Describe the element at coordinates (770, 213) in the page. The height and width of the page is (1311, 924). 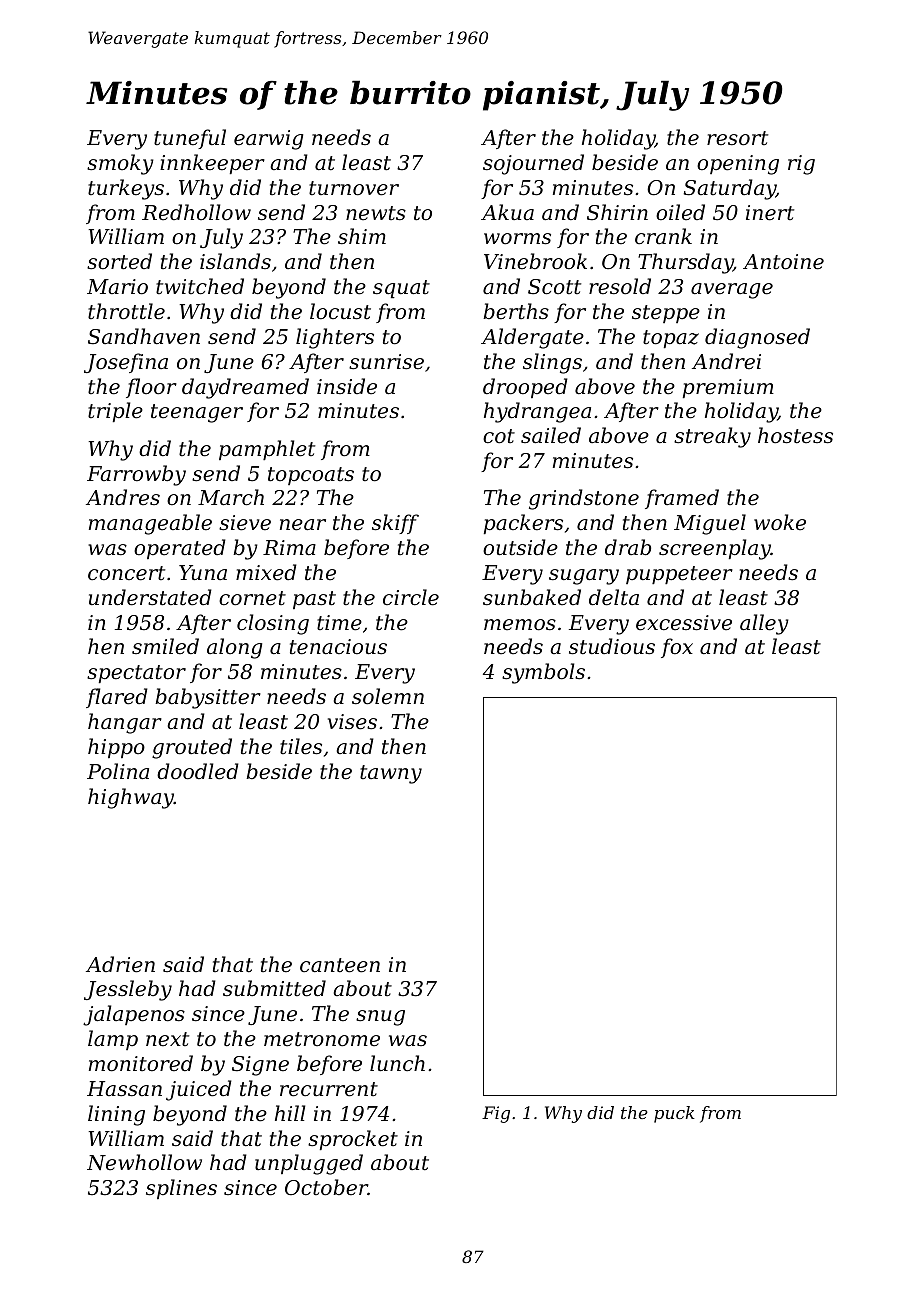
I see `inert` at that location.
